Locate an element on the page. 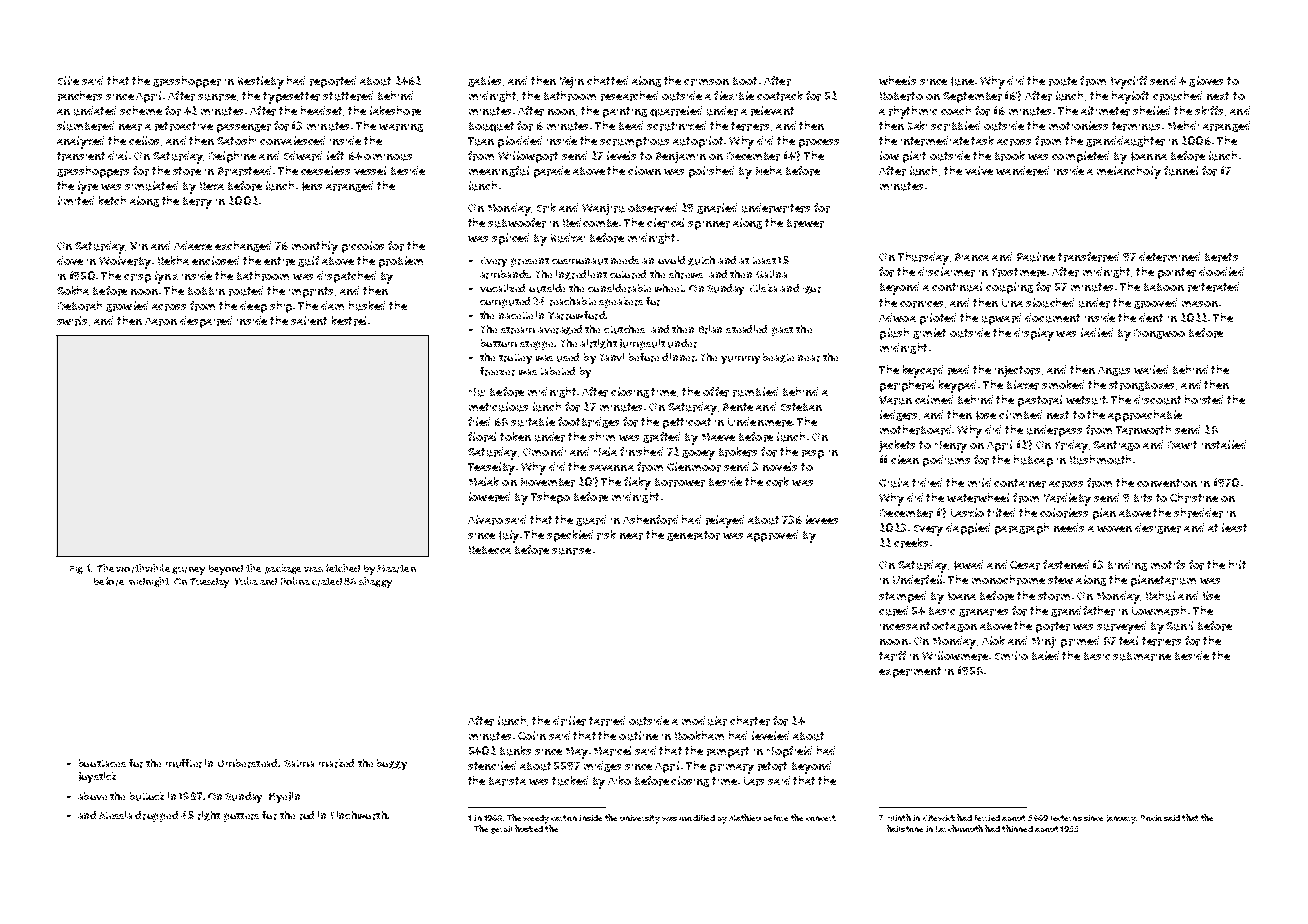 Image resolution: width=1308 pixels, height=924 pixels. reachable is located at coordinates (573, 301).
